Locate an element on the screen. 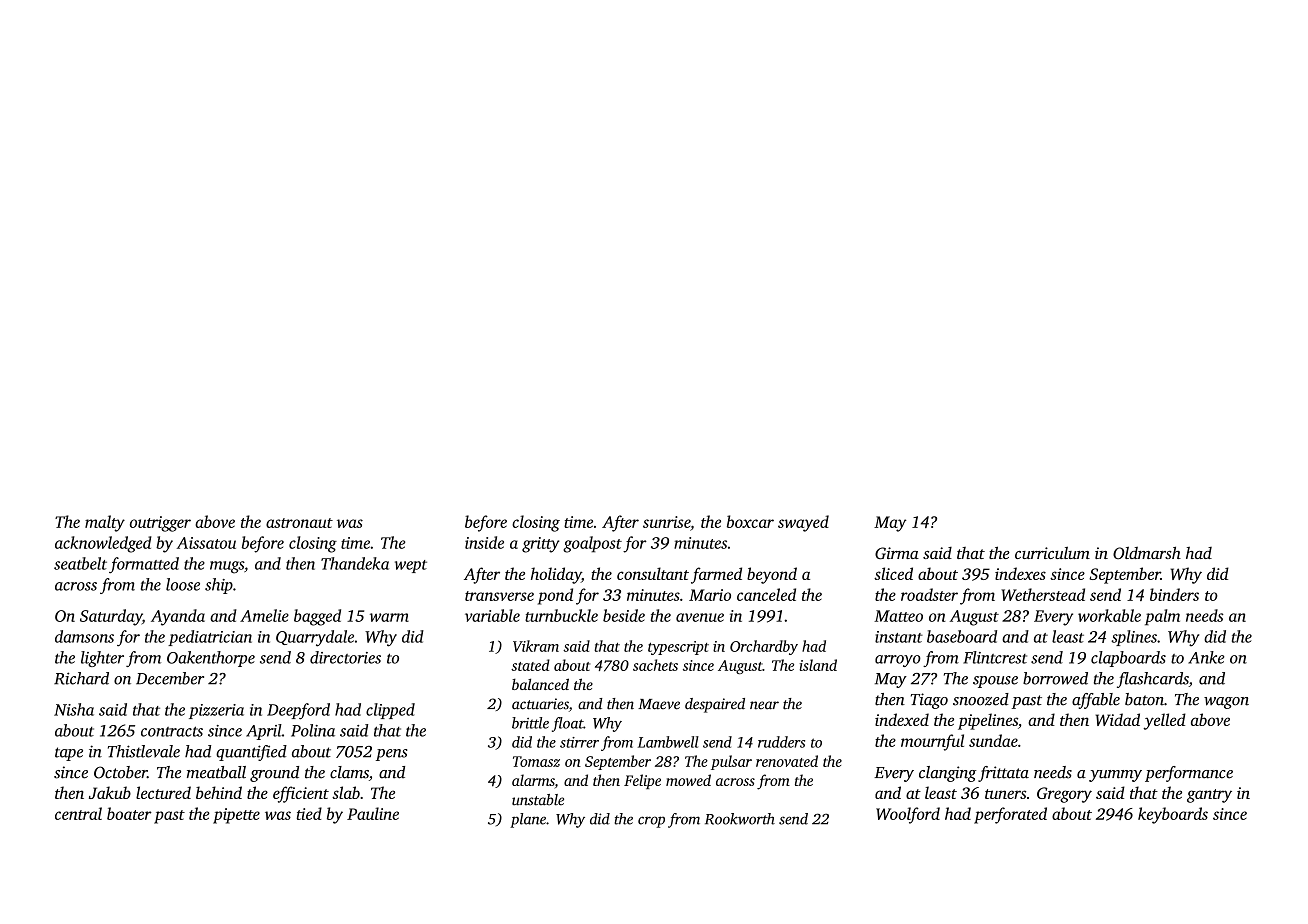 This screenshot has width=1308, height=924. flashcards is located at coordinates (1153, 680).
